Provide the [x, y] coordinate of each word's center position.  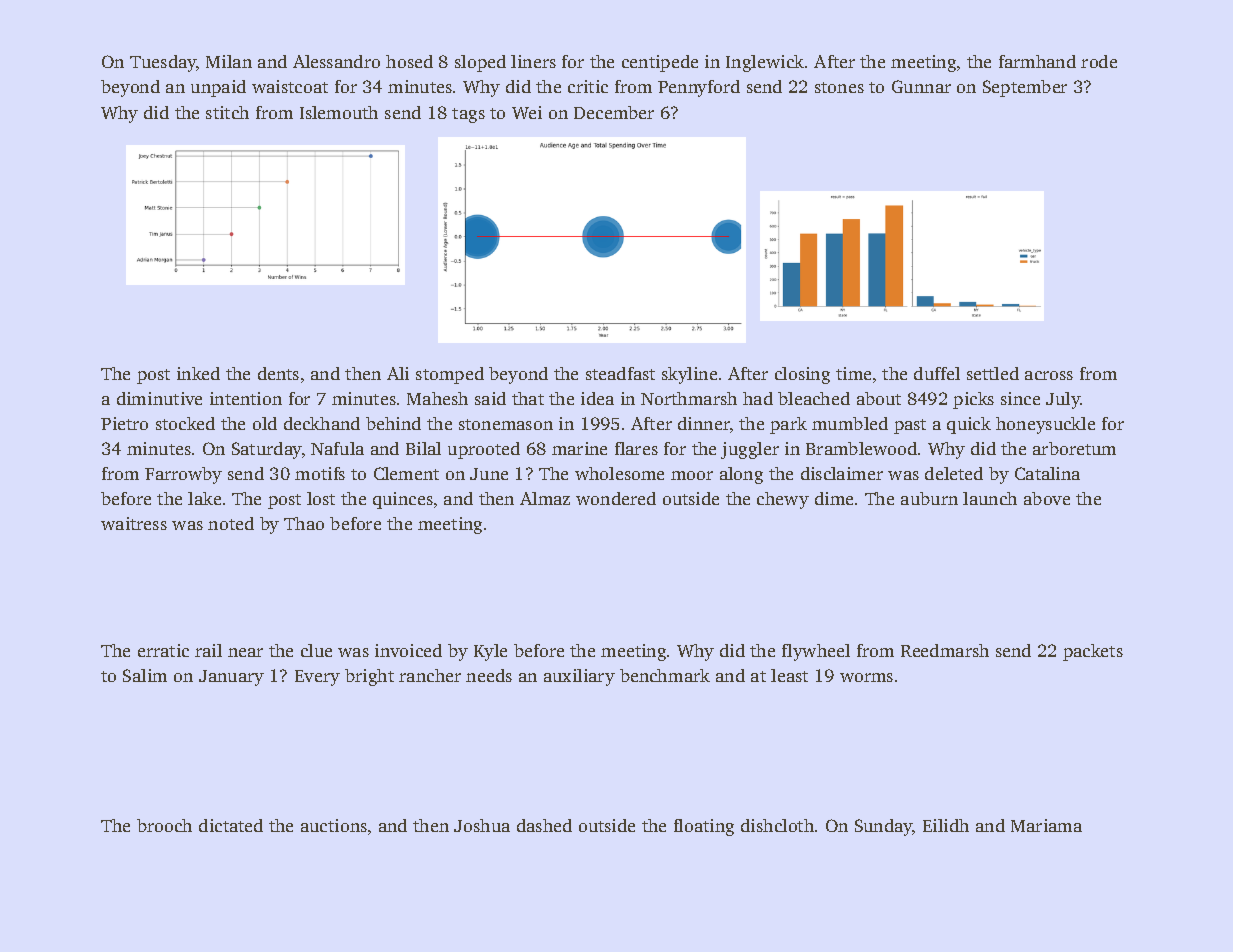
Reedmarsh [945, 650]
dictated [231, 825]
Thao [304, 523]
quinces [403, 500]
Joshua [482, 825]
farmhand [1037, 61]
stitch [227, 112]
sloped [480, 63]
